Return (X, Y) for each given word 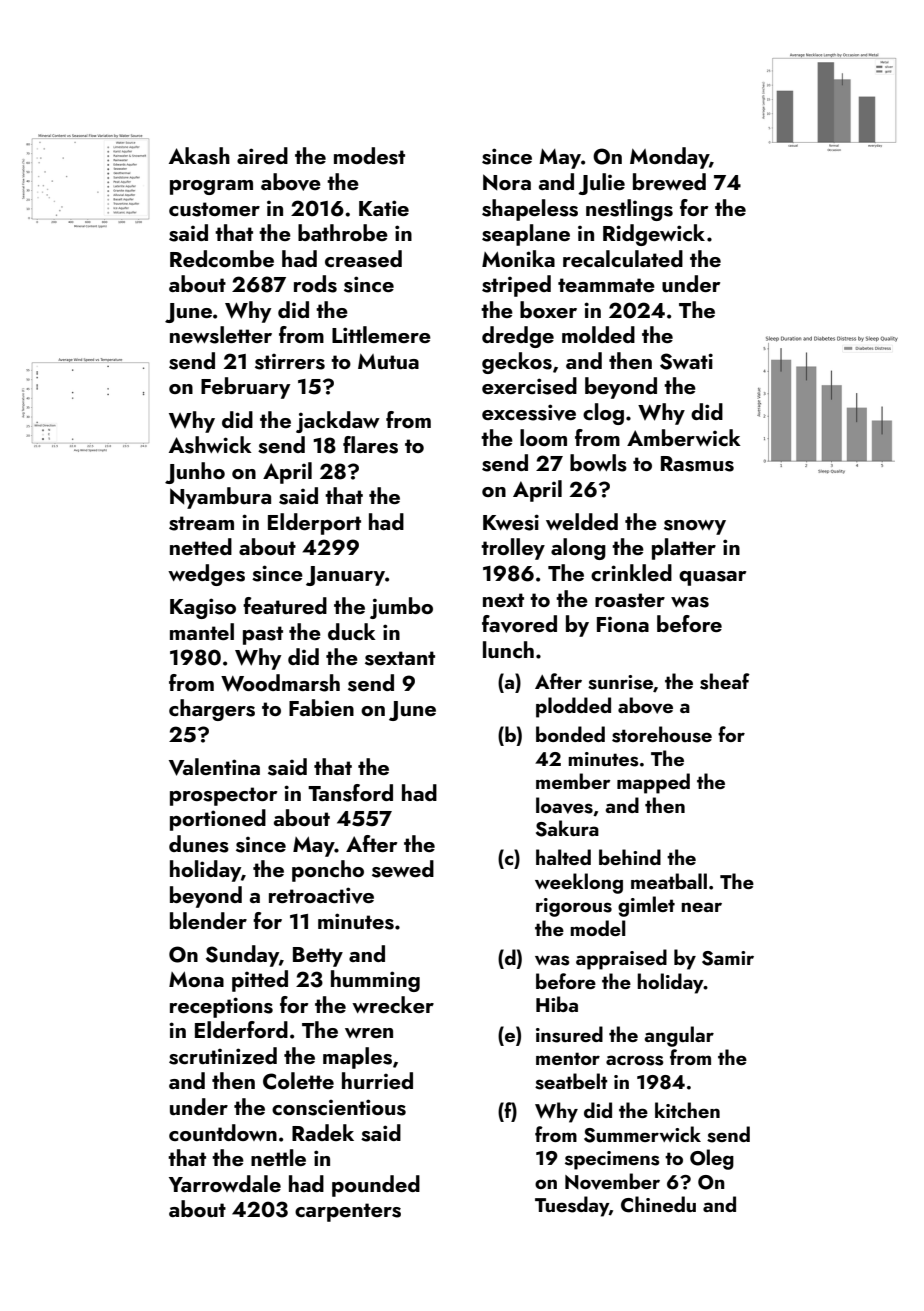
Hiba (557, 1004)
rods (315, 284)
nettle (278, 1157)
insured (569, 1034)
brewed (669, 181)
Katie (384, 208)
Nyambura (220, 498)
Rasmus (697, 464)
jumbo (401, 608)
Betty (318, 957)
